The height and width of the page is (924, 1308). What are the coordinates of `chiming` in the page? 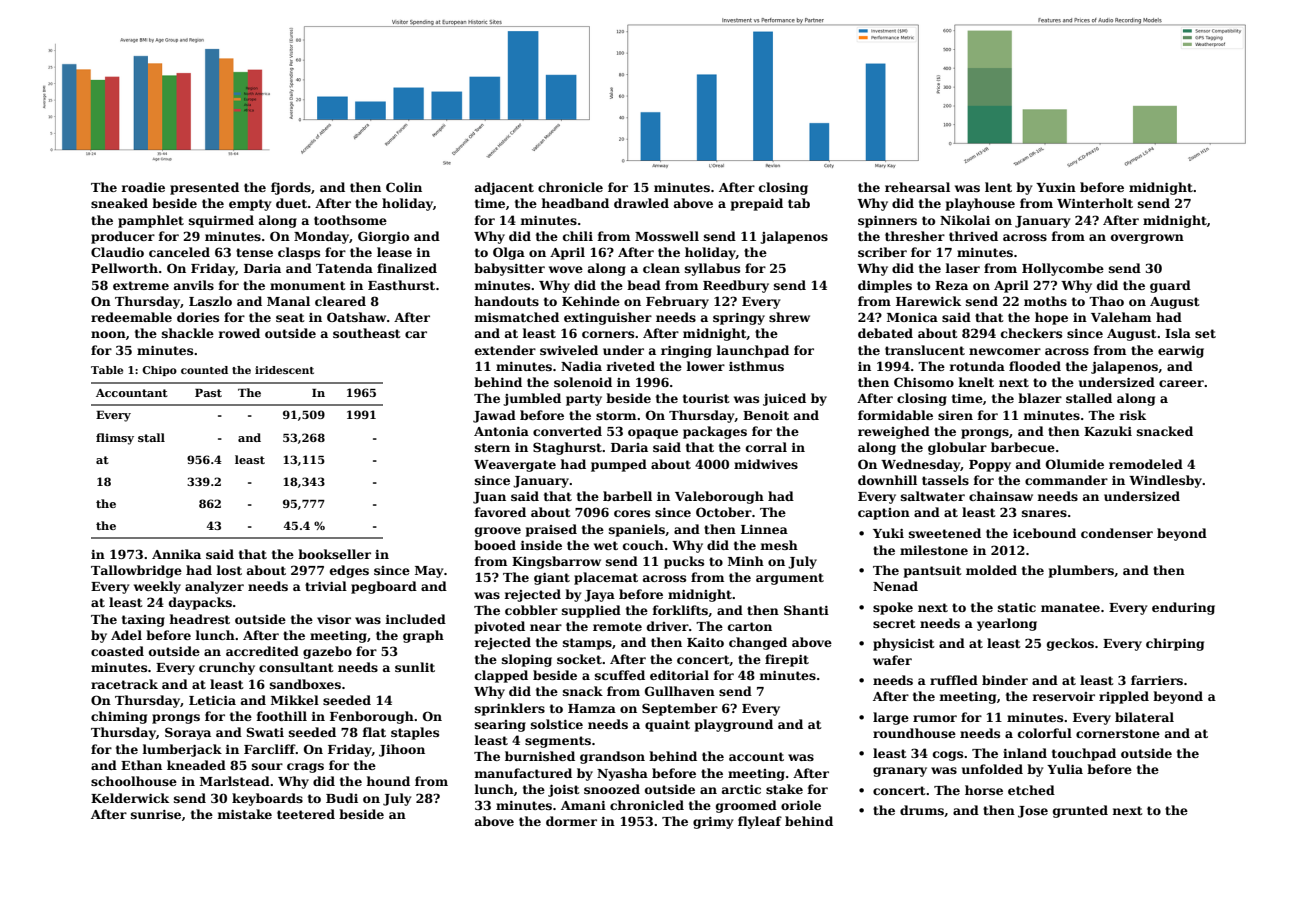 It's located at (119, 717).
